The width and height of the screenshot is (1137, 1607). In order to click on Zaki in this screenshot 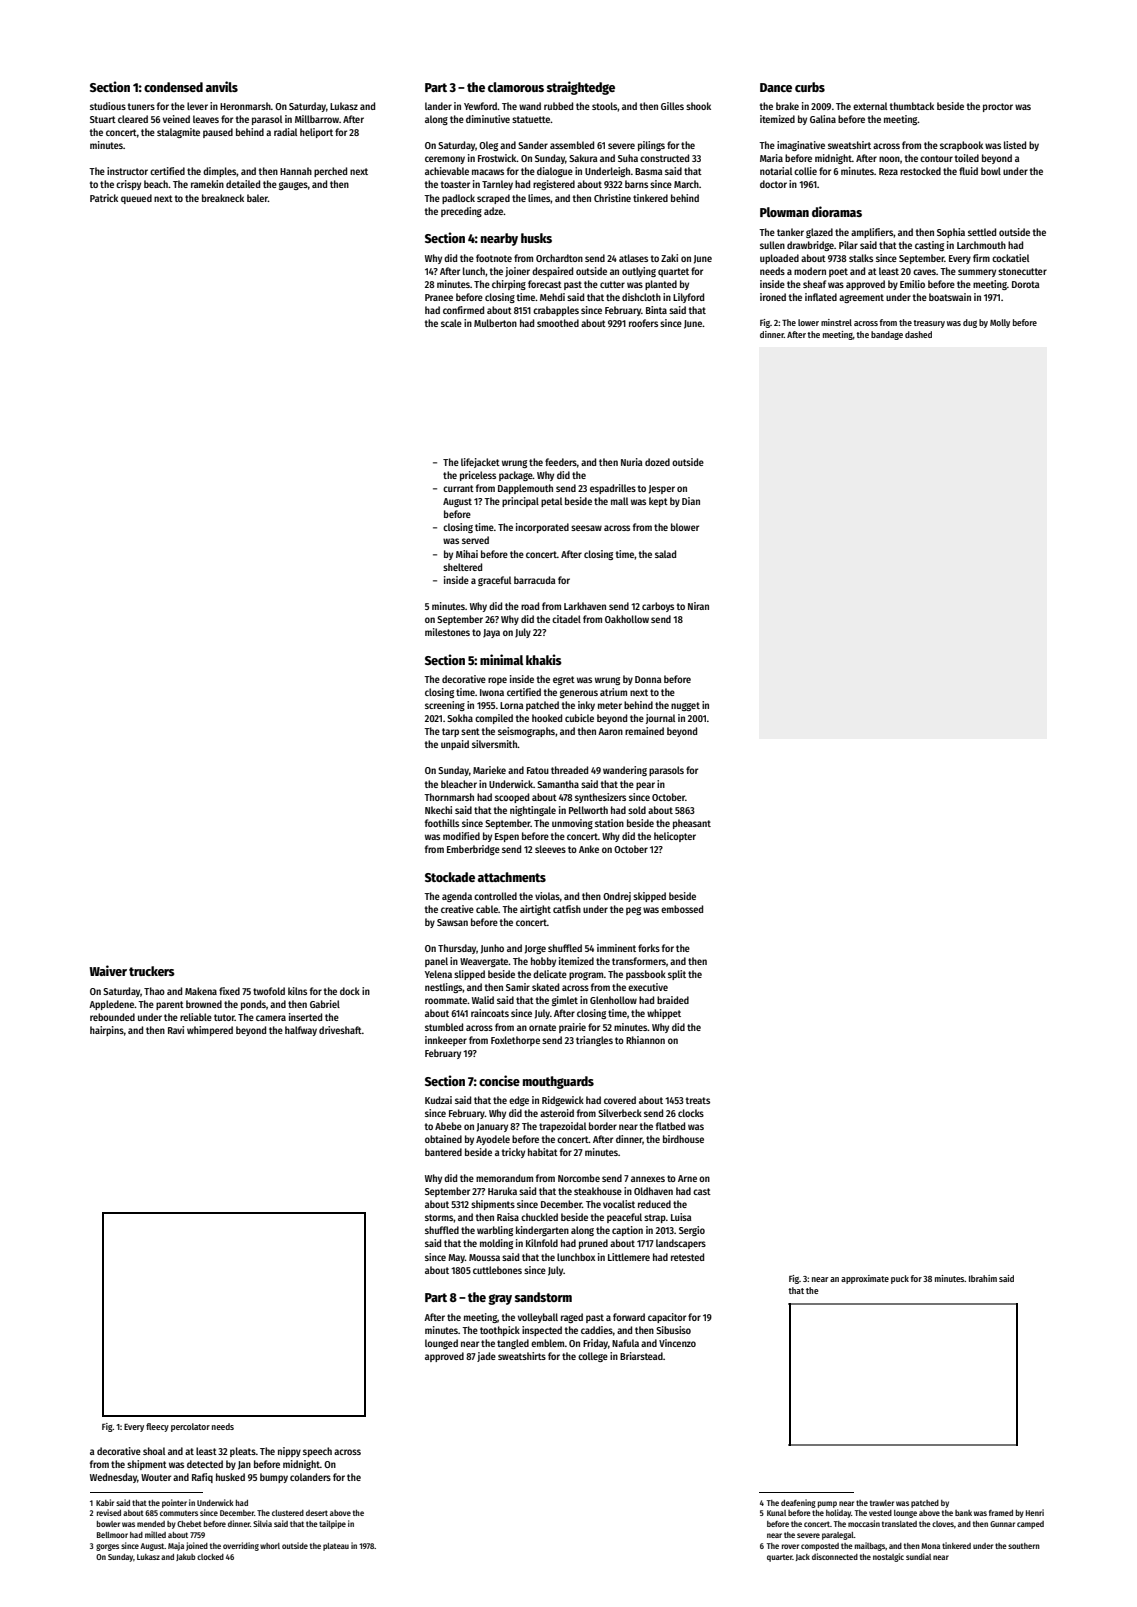, I will do `click(669, 258)`.
